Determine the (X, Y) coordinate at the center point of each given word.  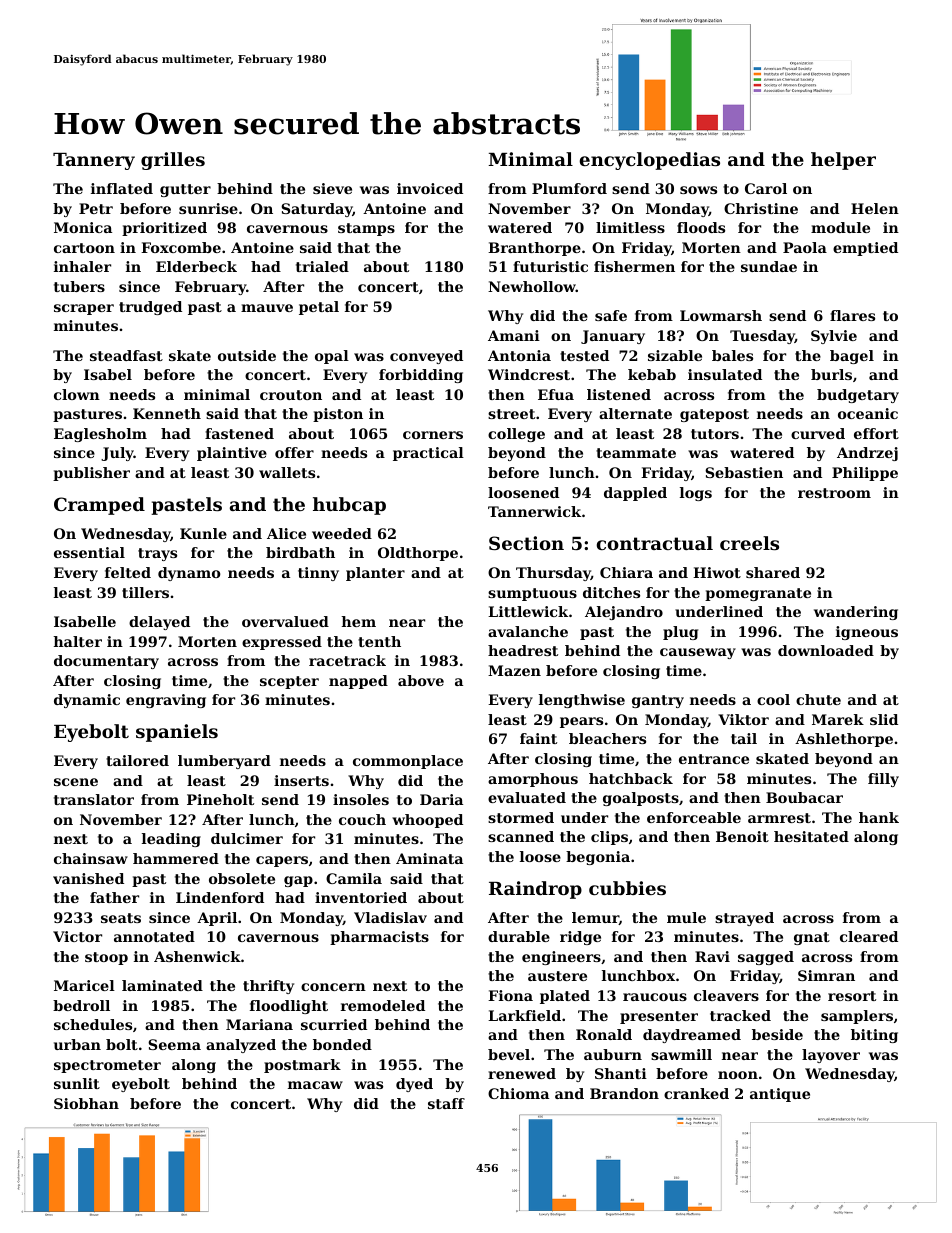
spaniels (177, 733)
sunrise (208, 208)
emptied (865, 249)
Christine (761, 208)
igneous (867, 633)
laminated (162, 985)
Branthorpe (534, 249)
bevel (509, 1054)
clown (77, 394)
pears (581, 722)
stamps (366, 229)
